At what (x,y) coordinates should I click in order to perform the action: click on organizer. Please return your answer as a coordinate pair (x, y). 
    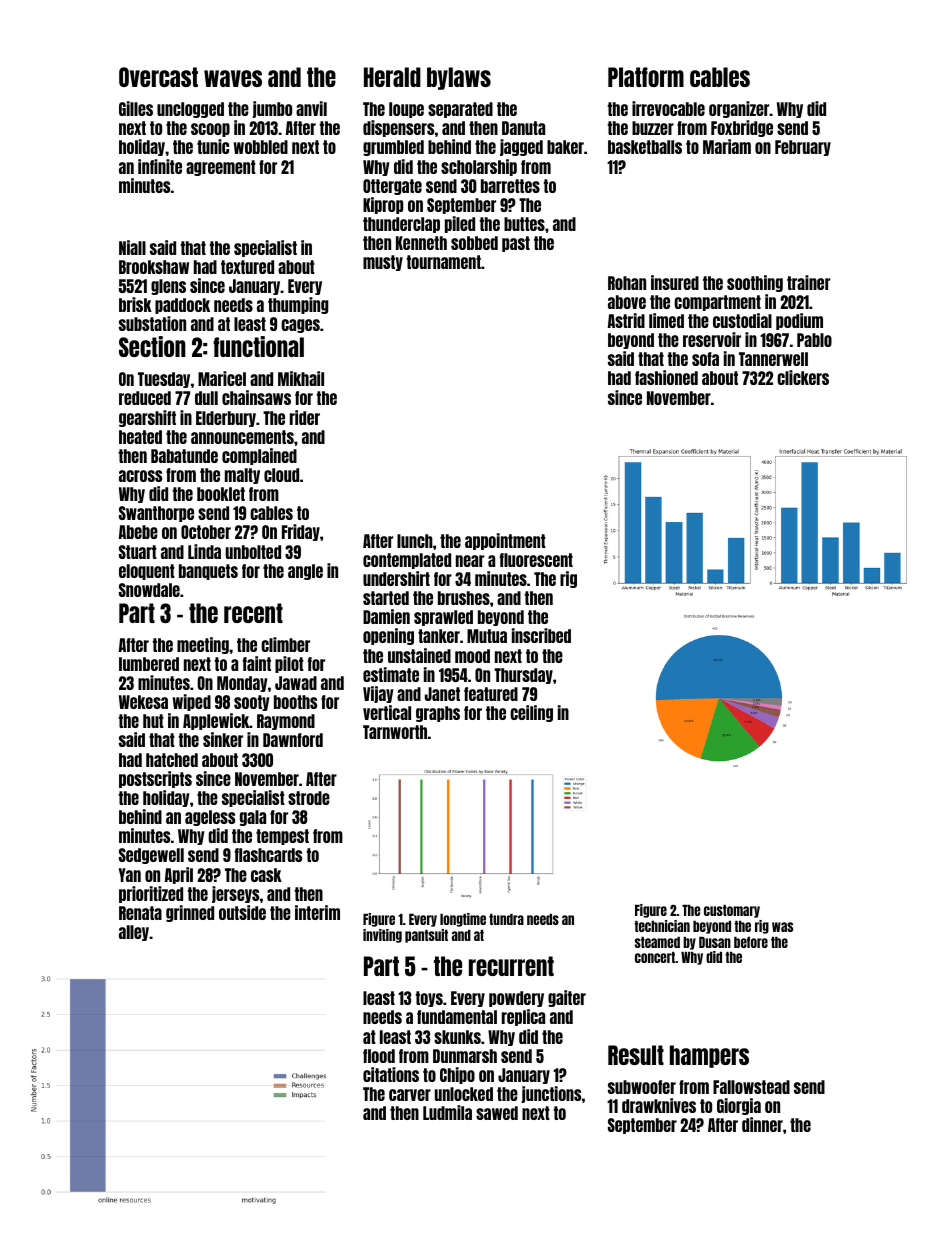
    Looking at the image, I should click on (739, 109).
